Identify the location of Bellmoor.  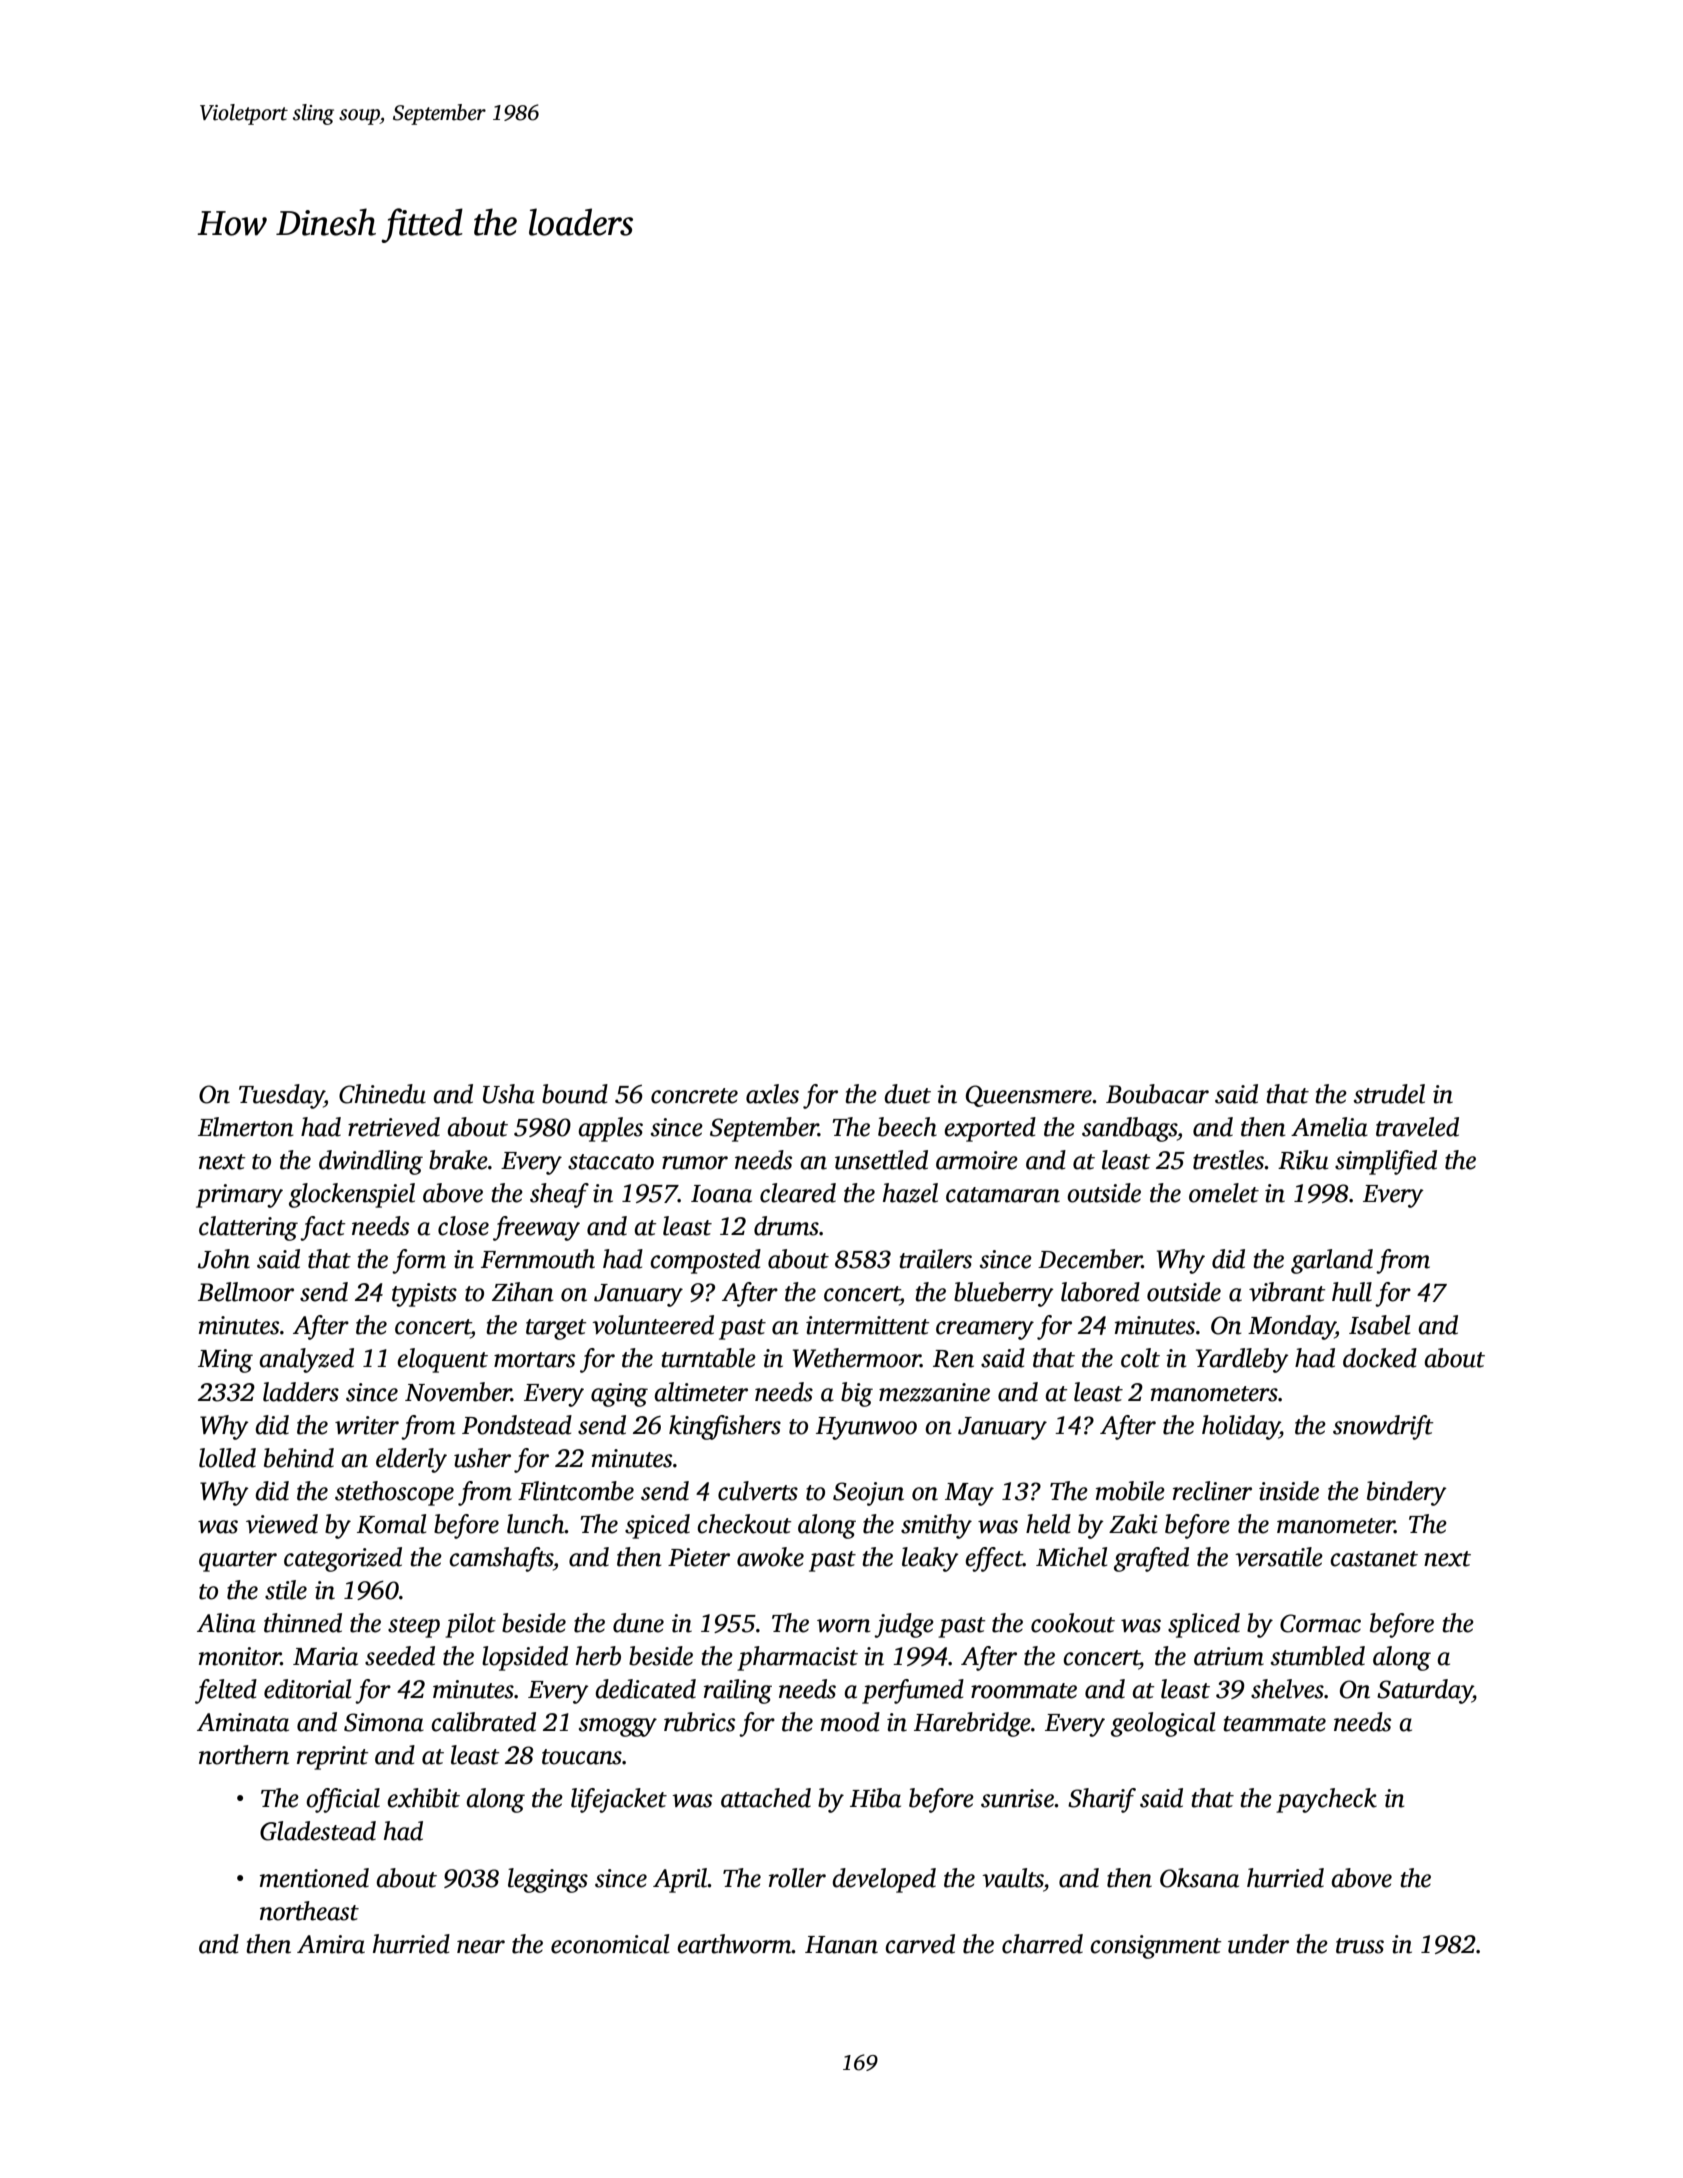
(246, 1292).
